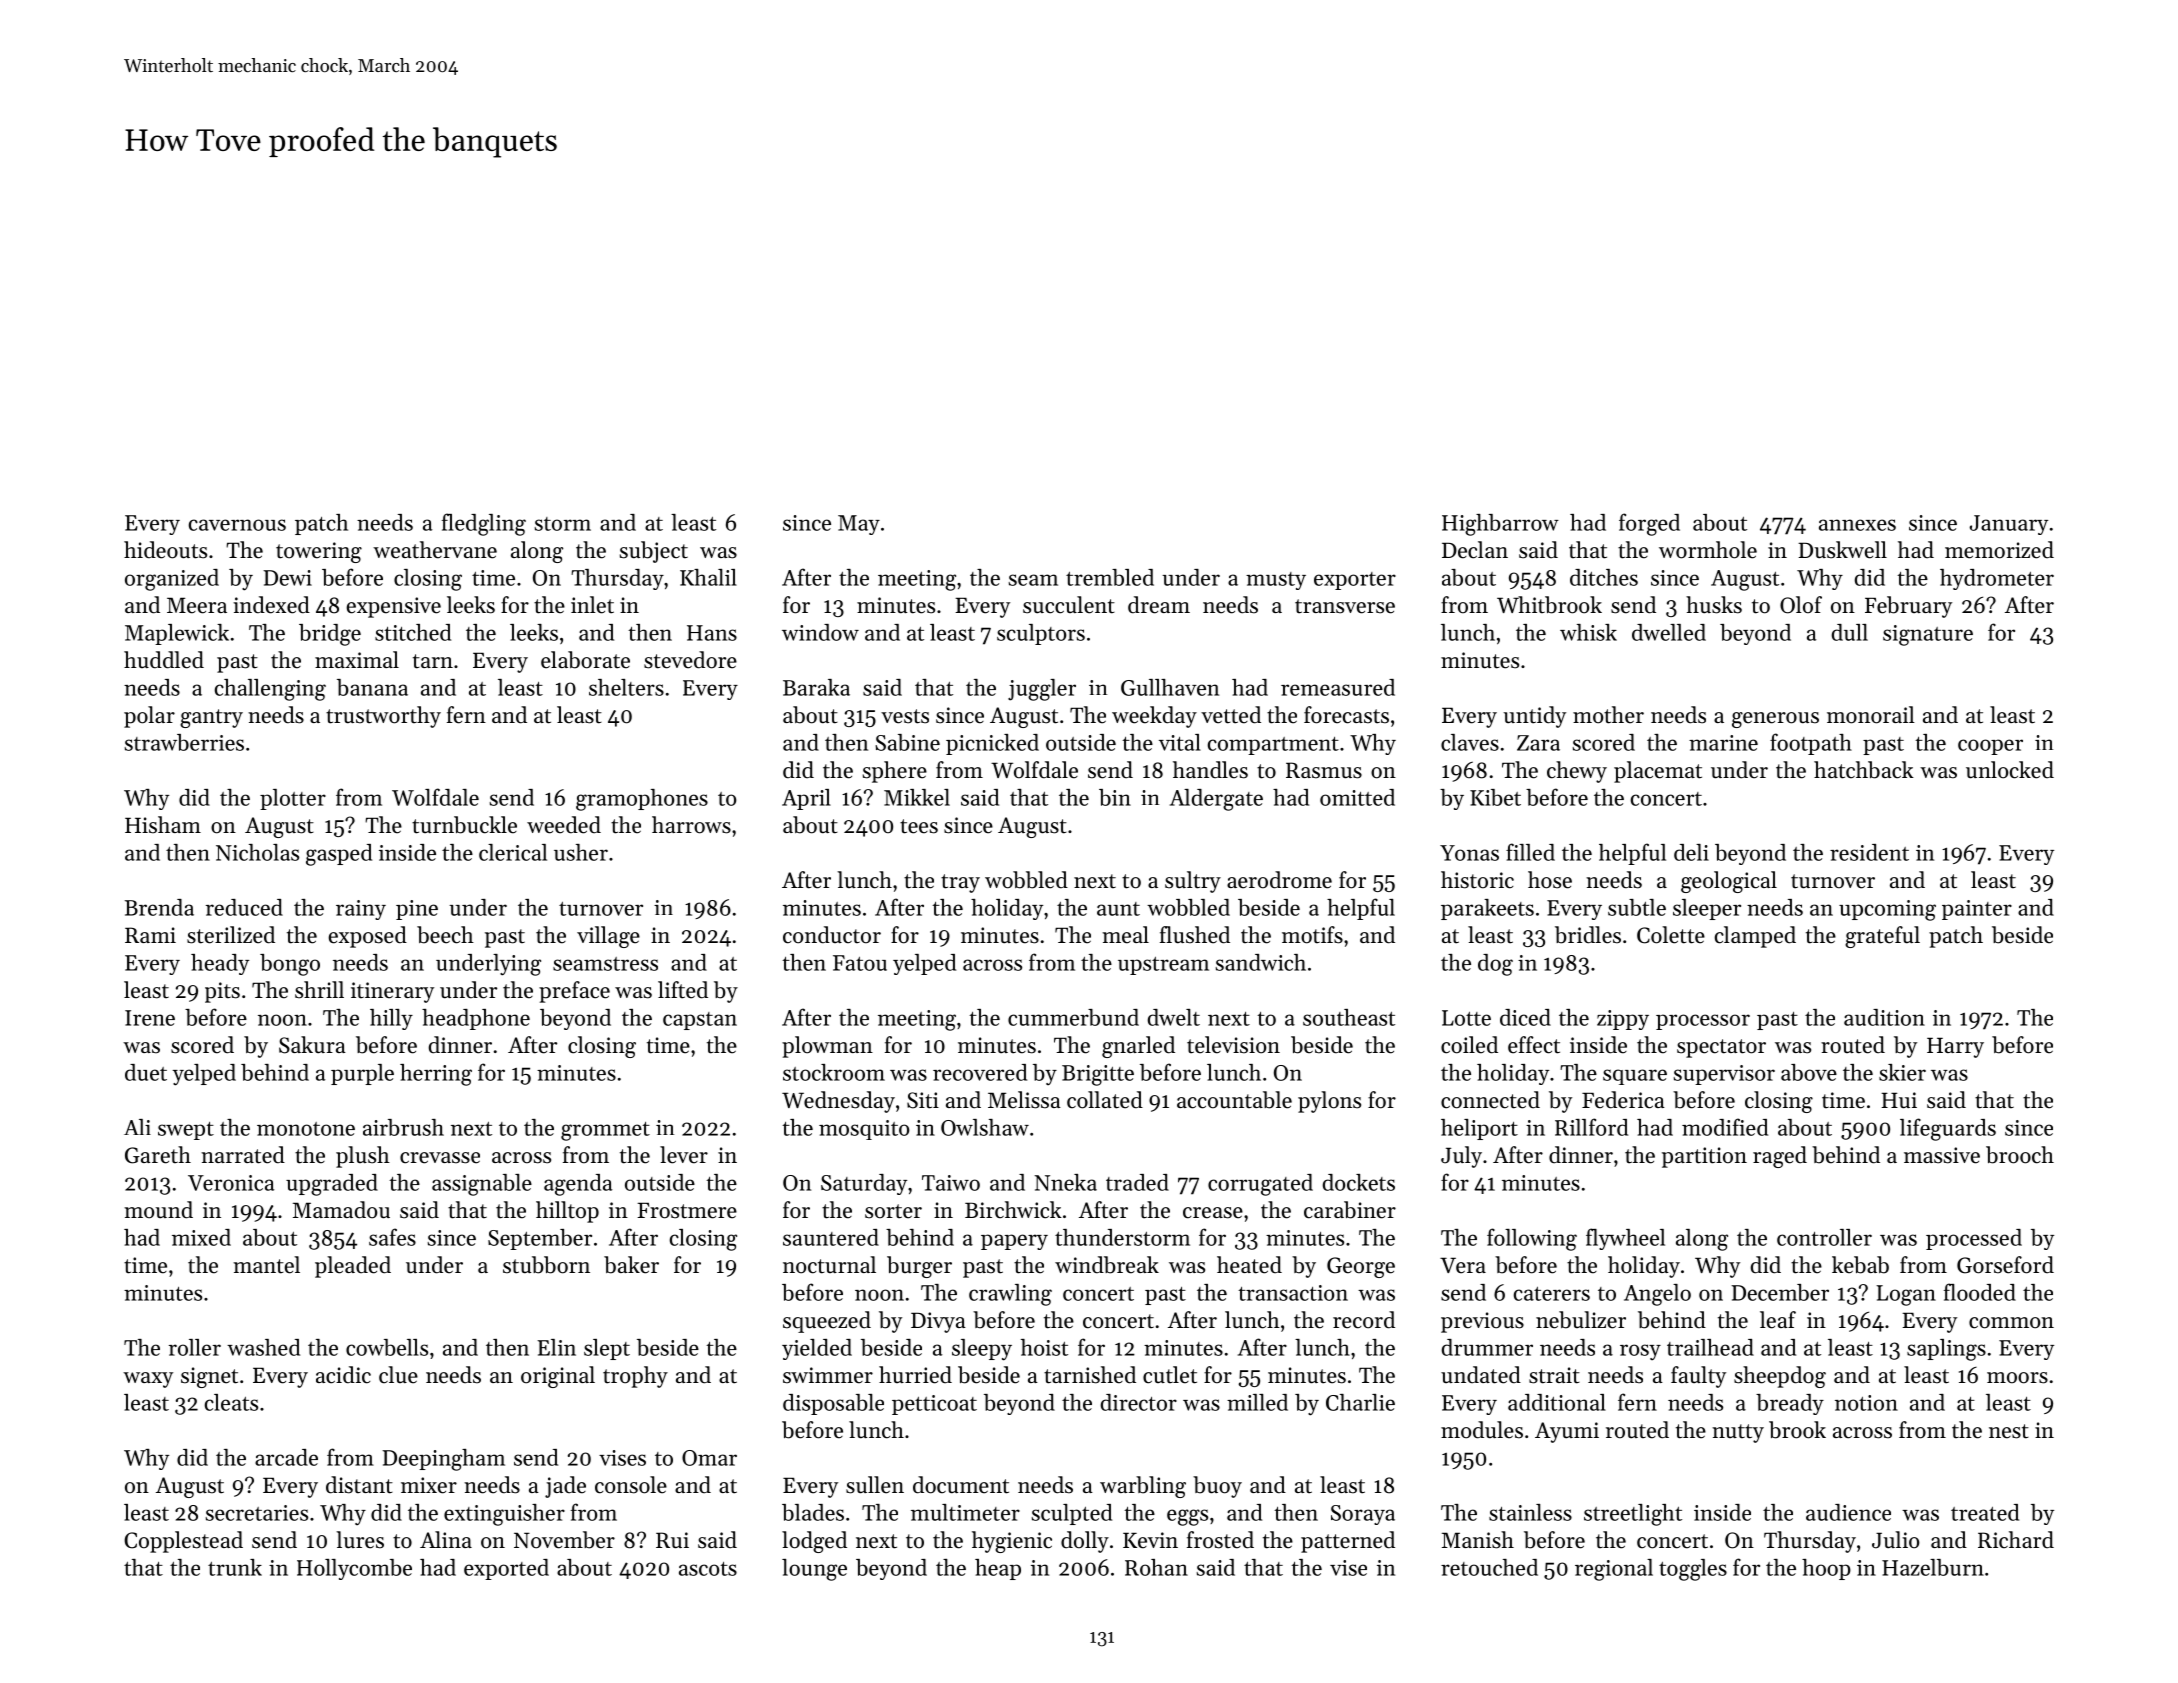  I want to click on organized, so click(172, 580).
